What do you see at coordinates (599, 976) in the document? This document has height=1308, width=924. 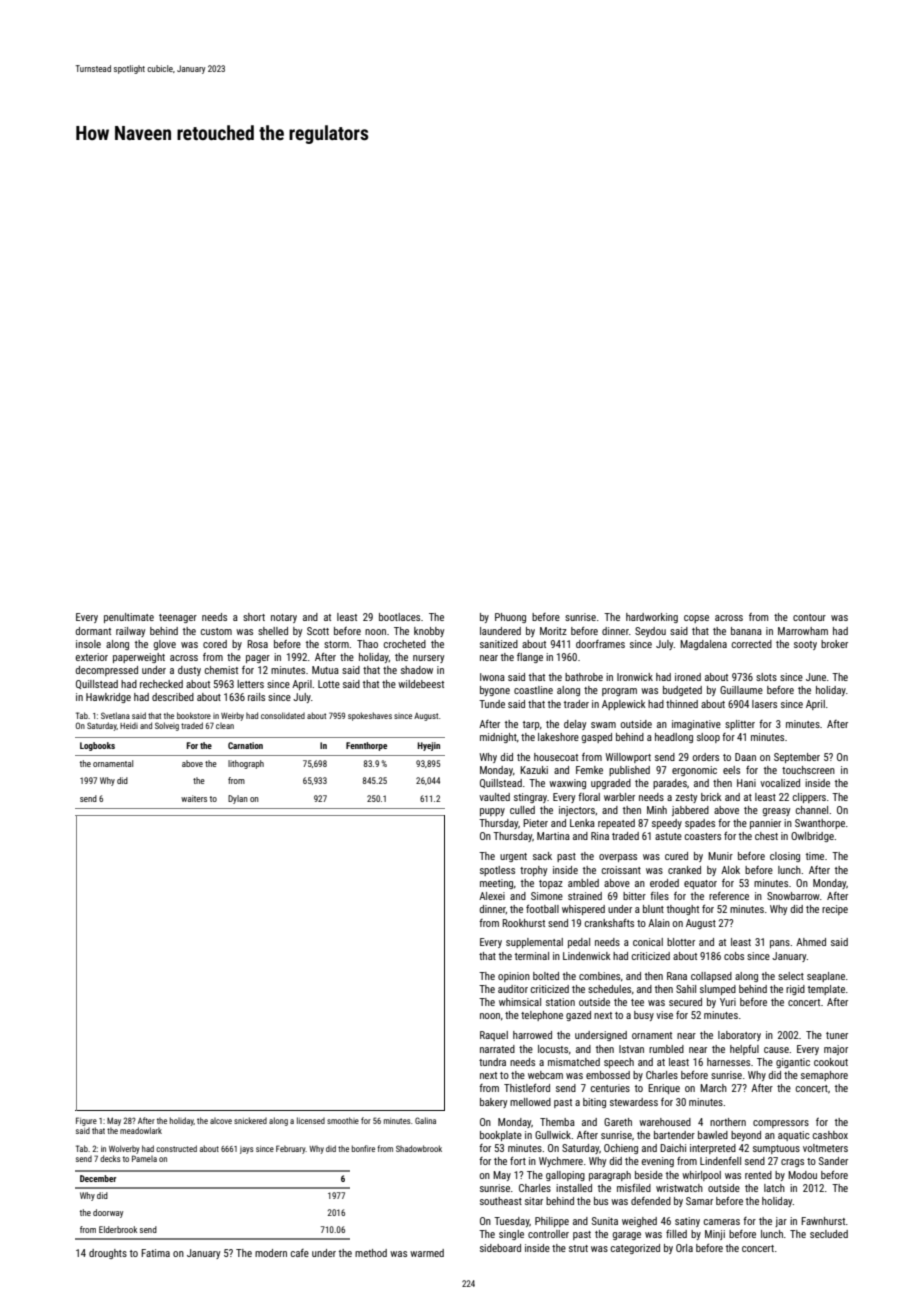 I see `combines` at bounding box center [599, 976].
